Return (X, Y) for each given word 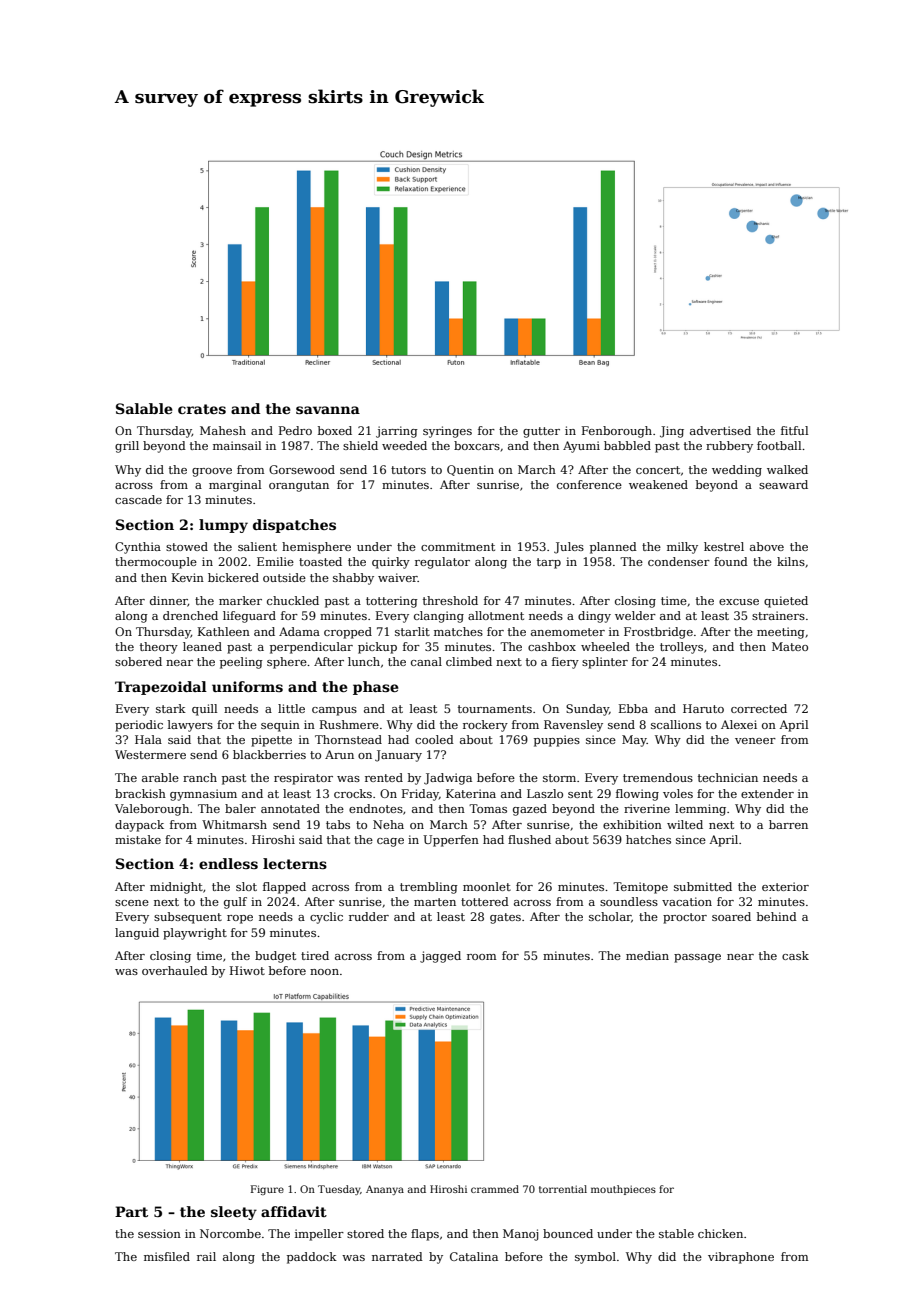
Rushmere (349, 724)
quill (204, 710)
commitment (458, 546)
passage (697, 958)
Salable (144, 408)
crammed (495, 1189)
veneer (755, 741)
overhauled (175, 970)
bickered (233, 577)
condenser (679, 561)
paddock (312, 1258)
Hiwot (247, 970)
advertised (720, 430)
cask (795, 955)
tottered (485, 901)
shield (360, 445)
